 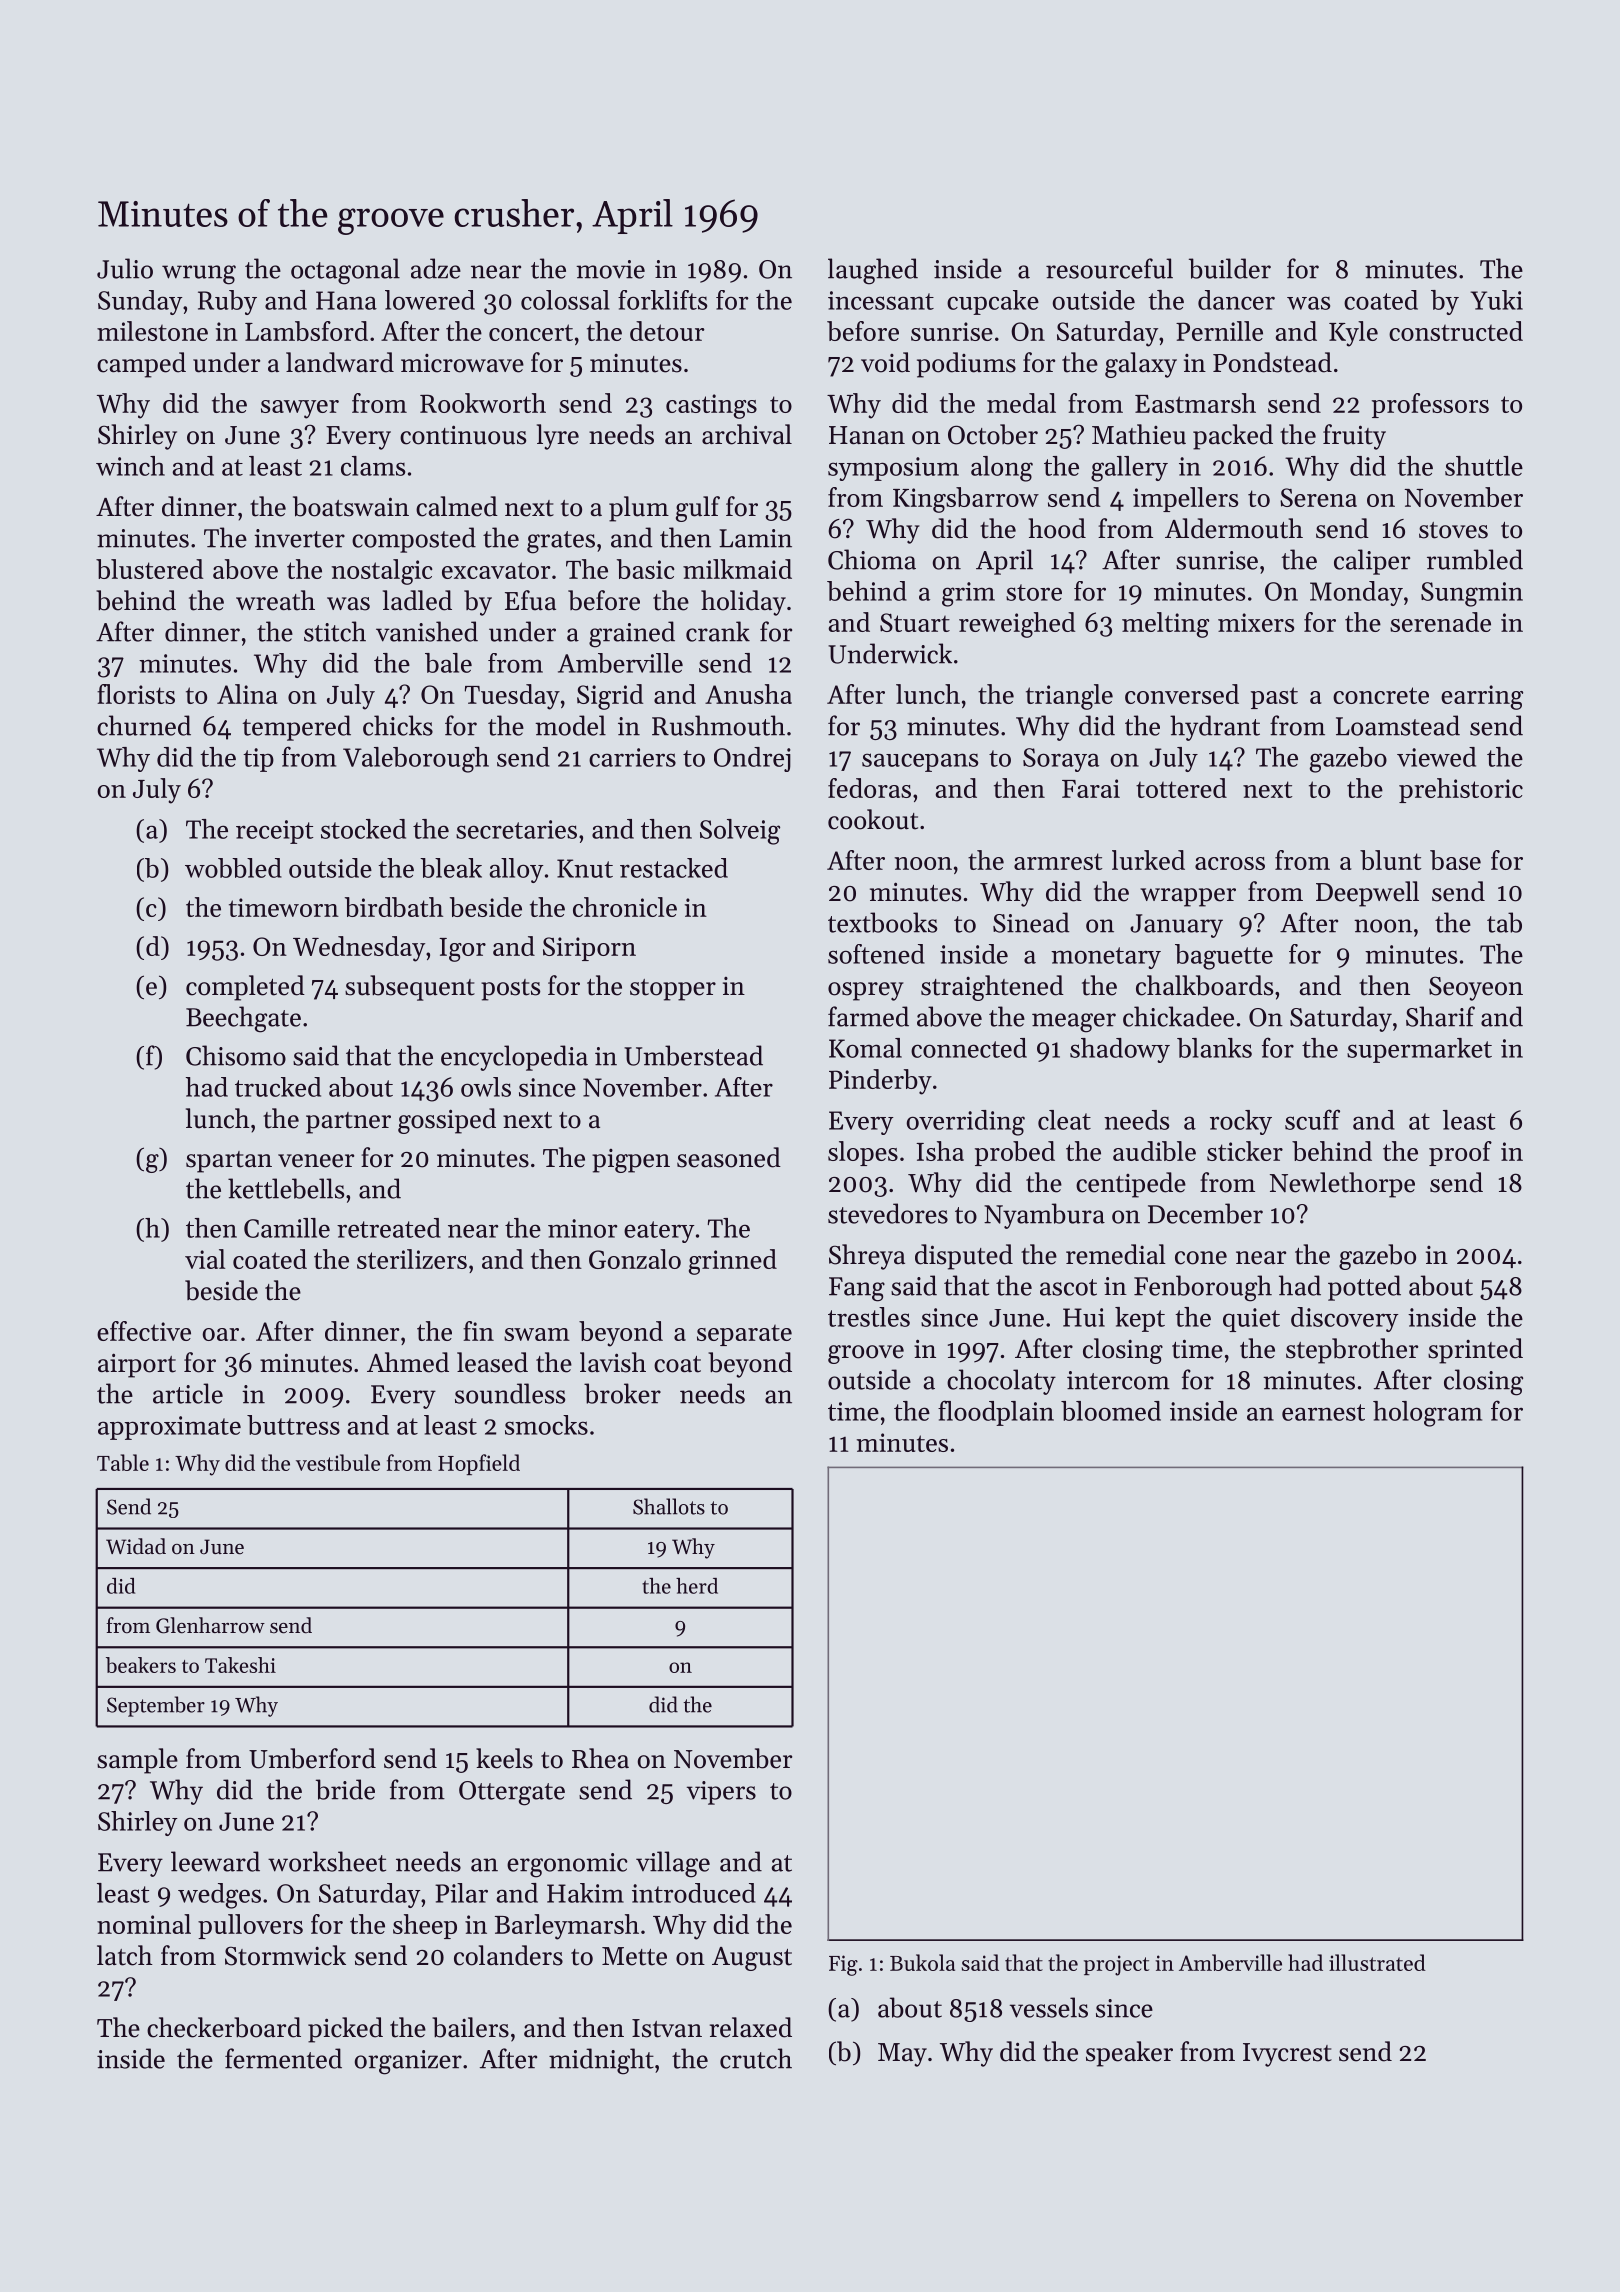 I want to click on Ivycrest, so click(x=1287, y=2055).
